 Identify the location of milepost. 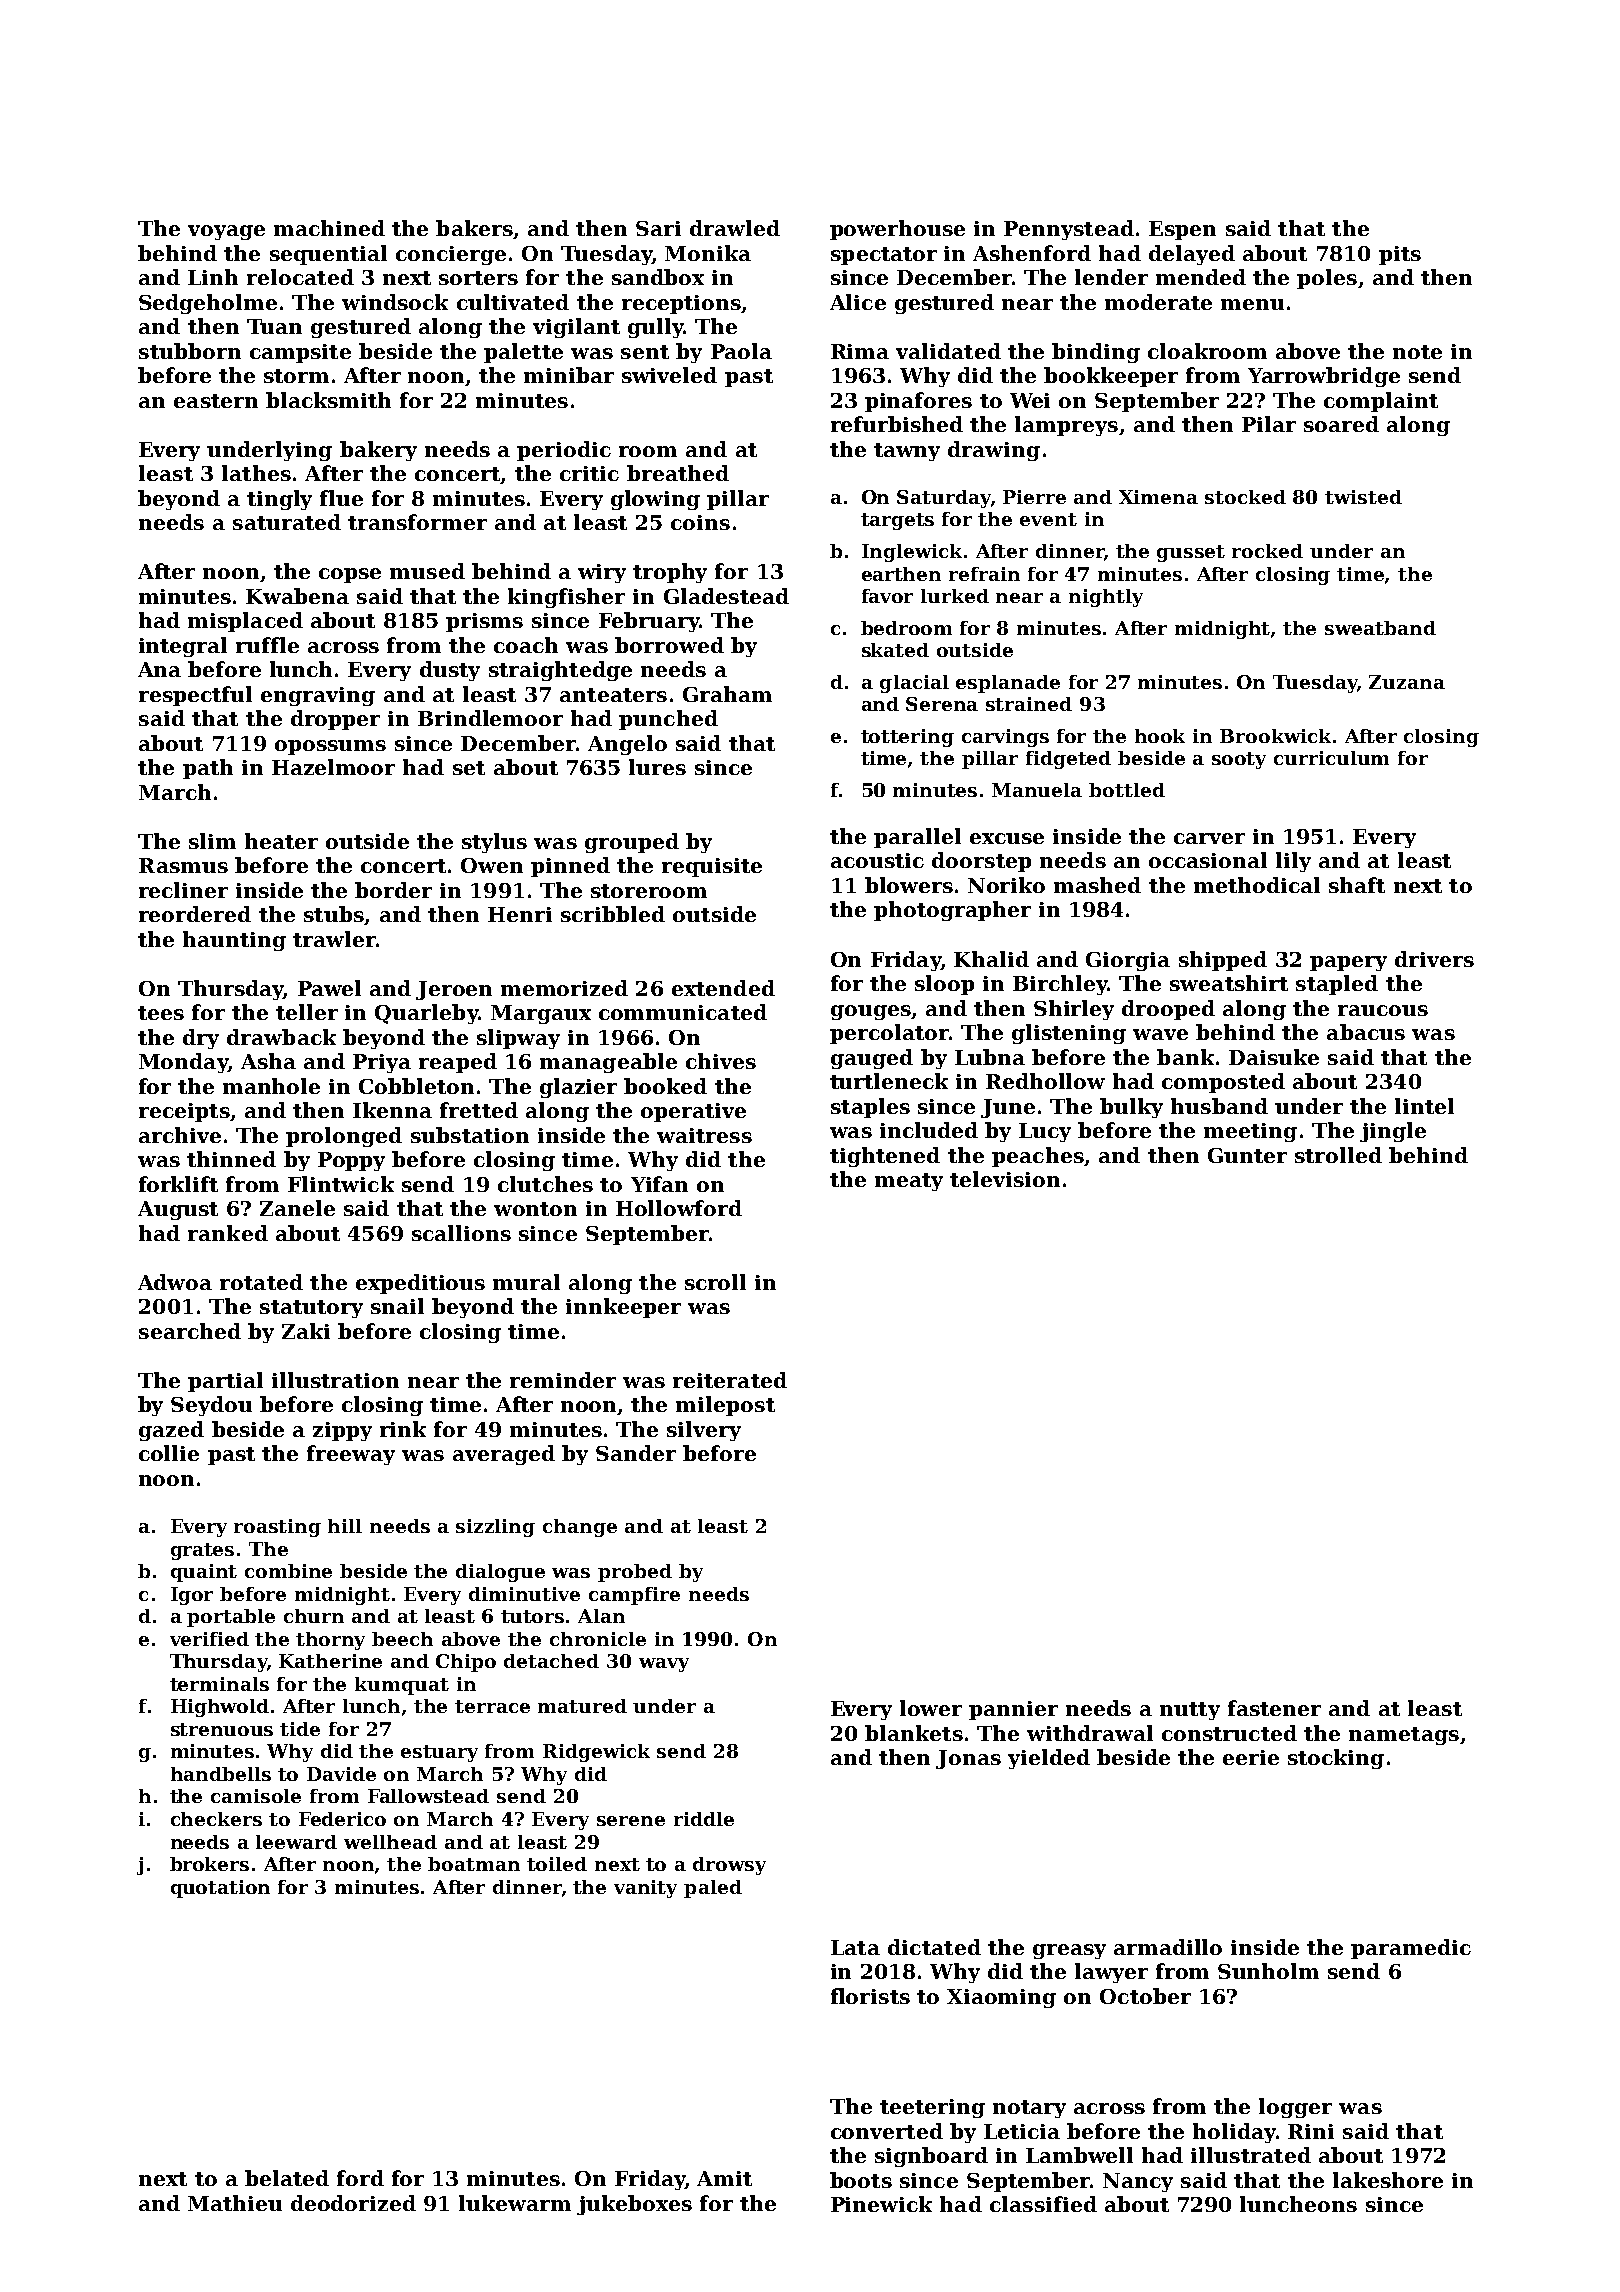
(725, 1406).
